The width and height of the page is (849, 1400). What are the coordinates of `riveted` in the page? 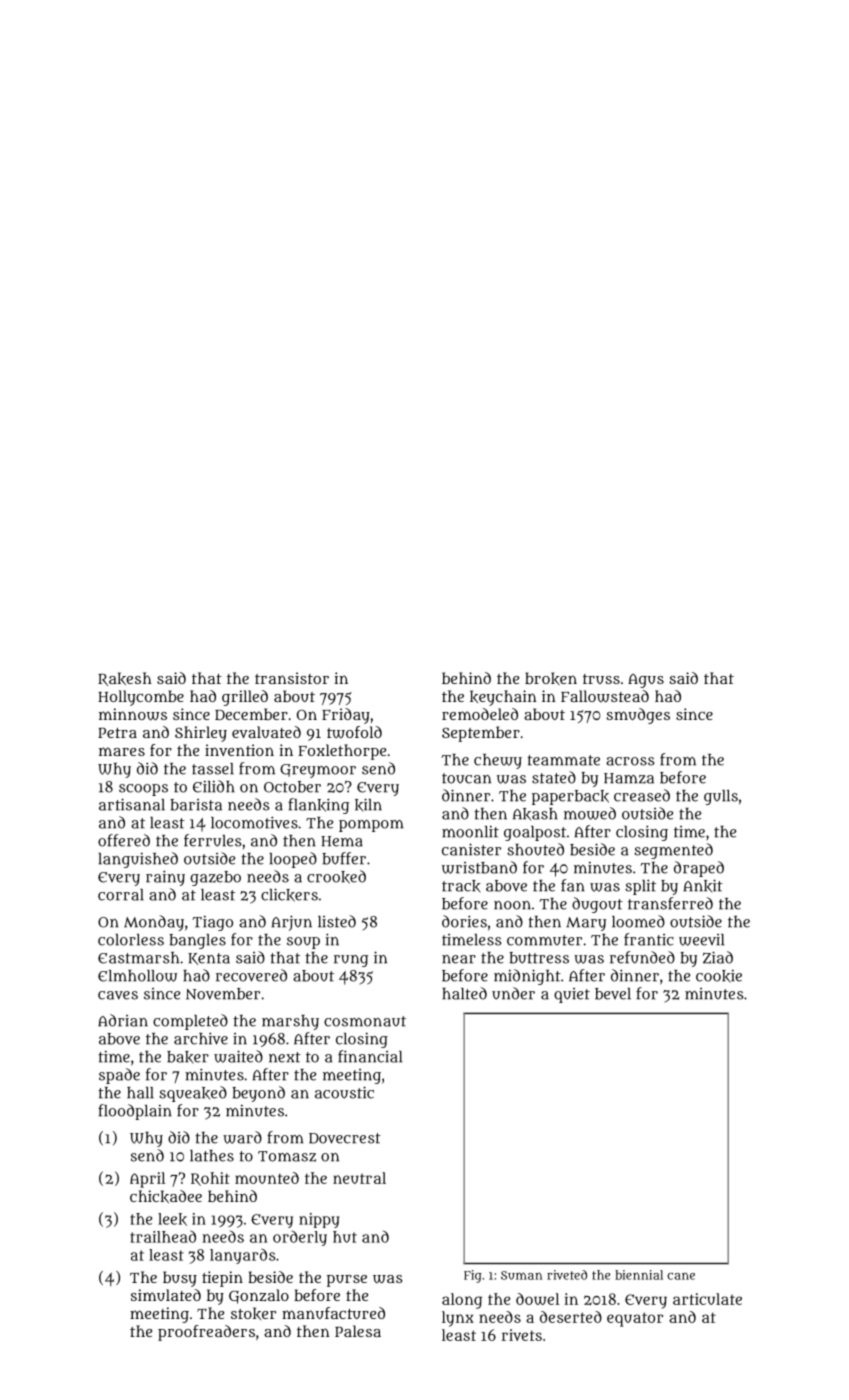 It's located at (567, 1275).
